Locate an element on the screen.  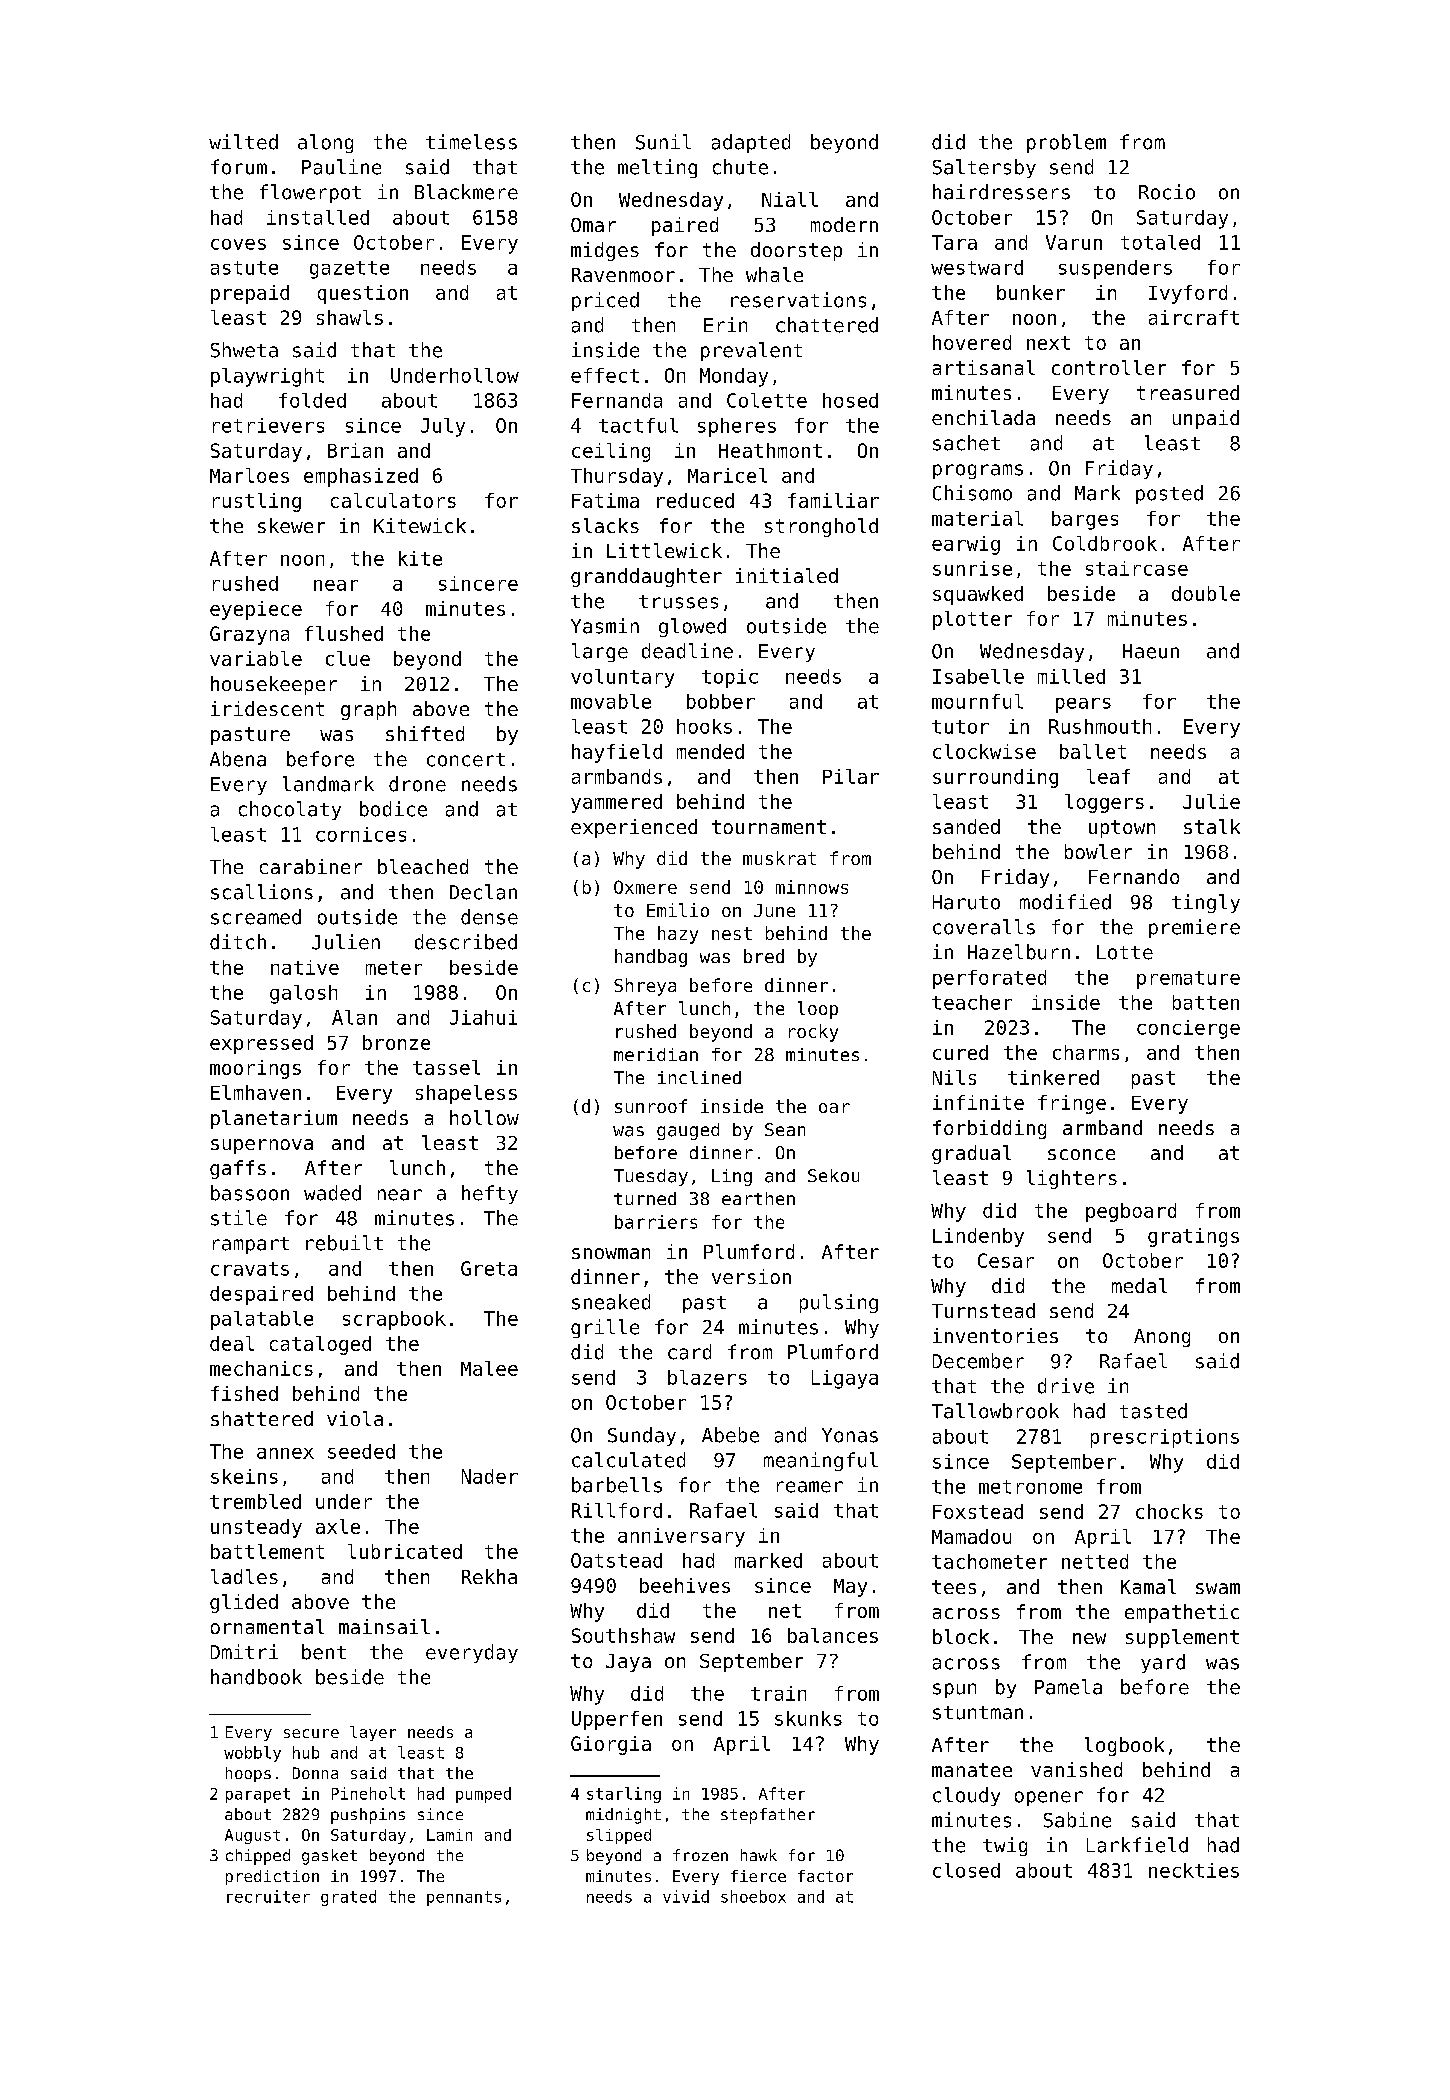
experienced is located at coordinates (634, 828).
